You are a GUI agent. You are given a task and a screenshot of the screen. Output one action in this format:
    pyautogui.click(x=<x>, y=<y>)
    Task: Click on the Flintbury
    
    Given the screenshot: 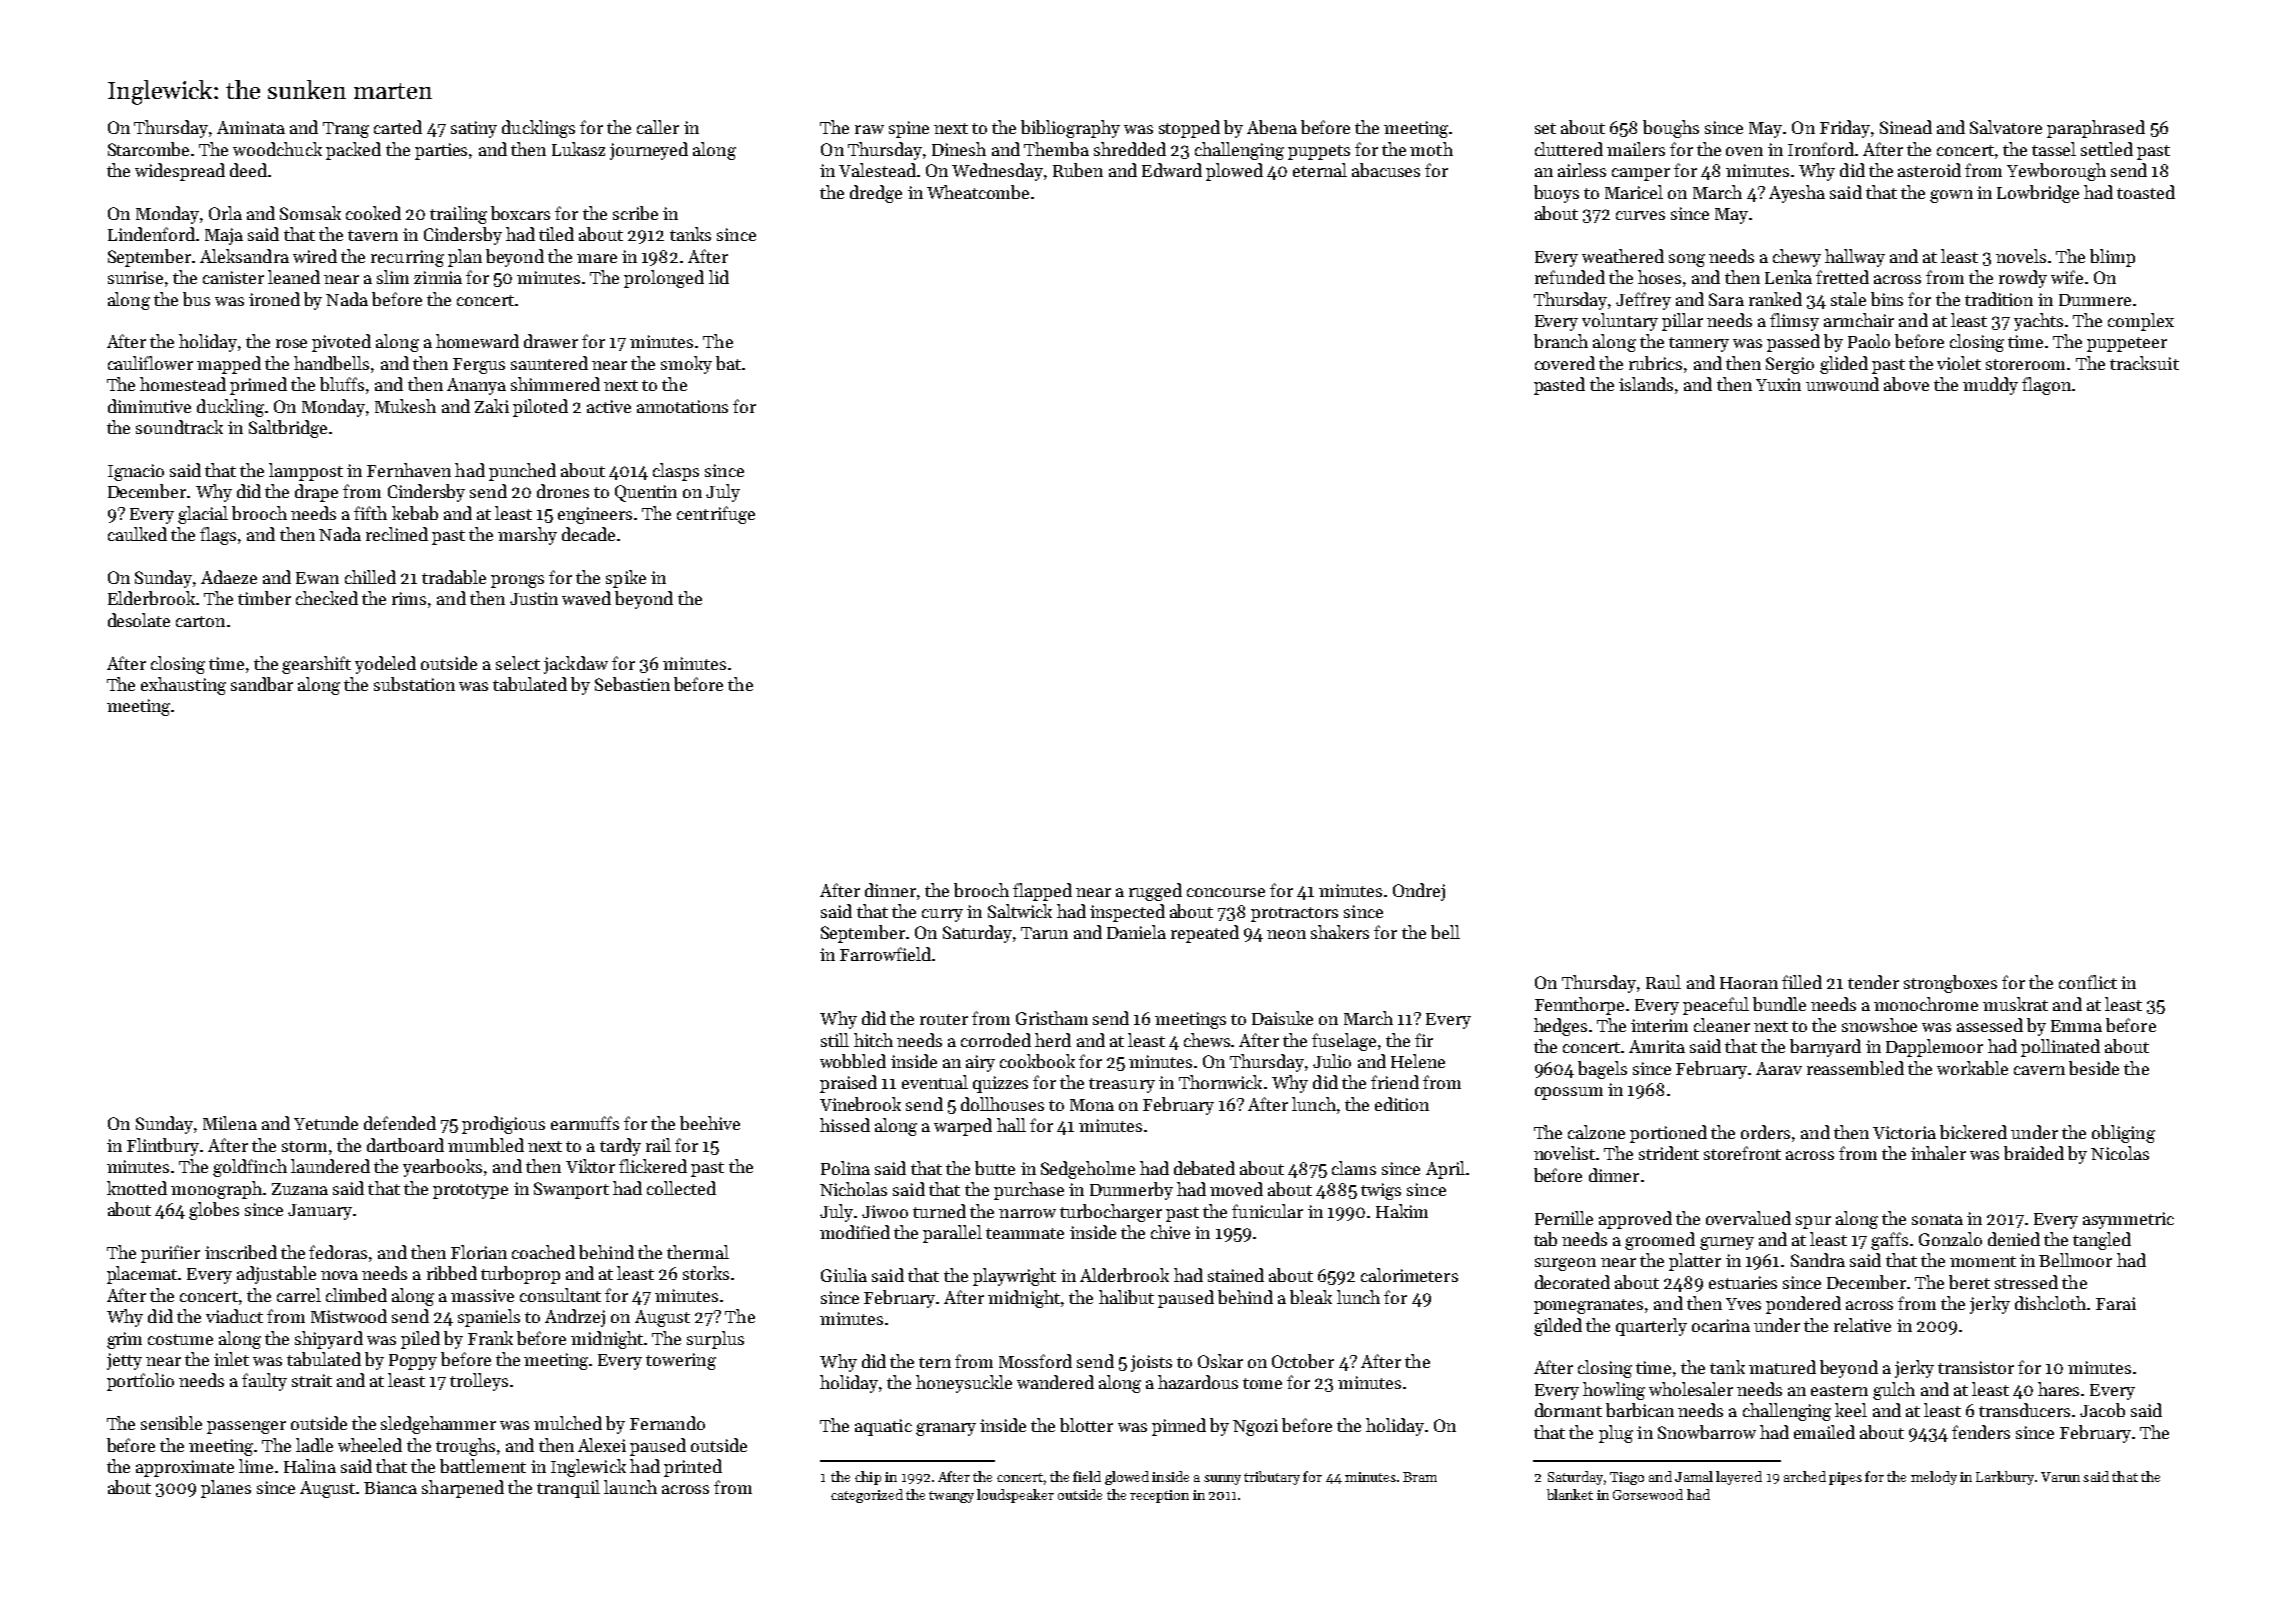 What is the action you would take?
    pyautogui.click(x=164, y=1147)
